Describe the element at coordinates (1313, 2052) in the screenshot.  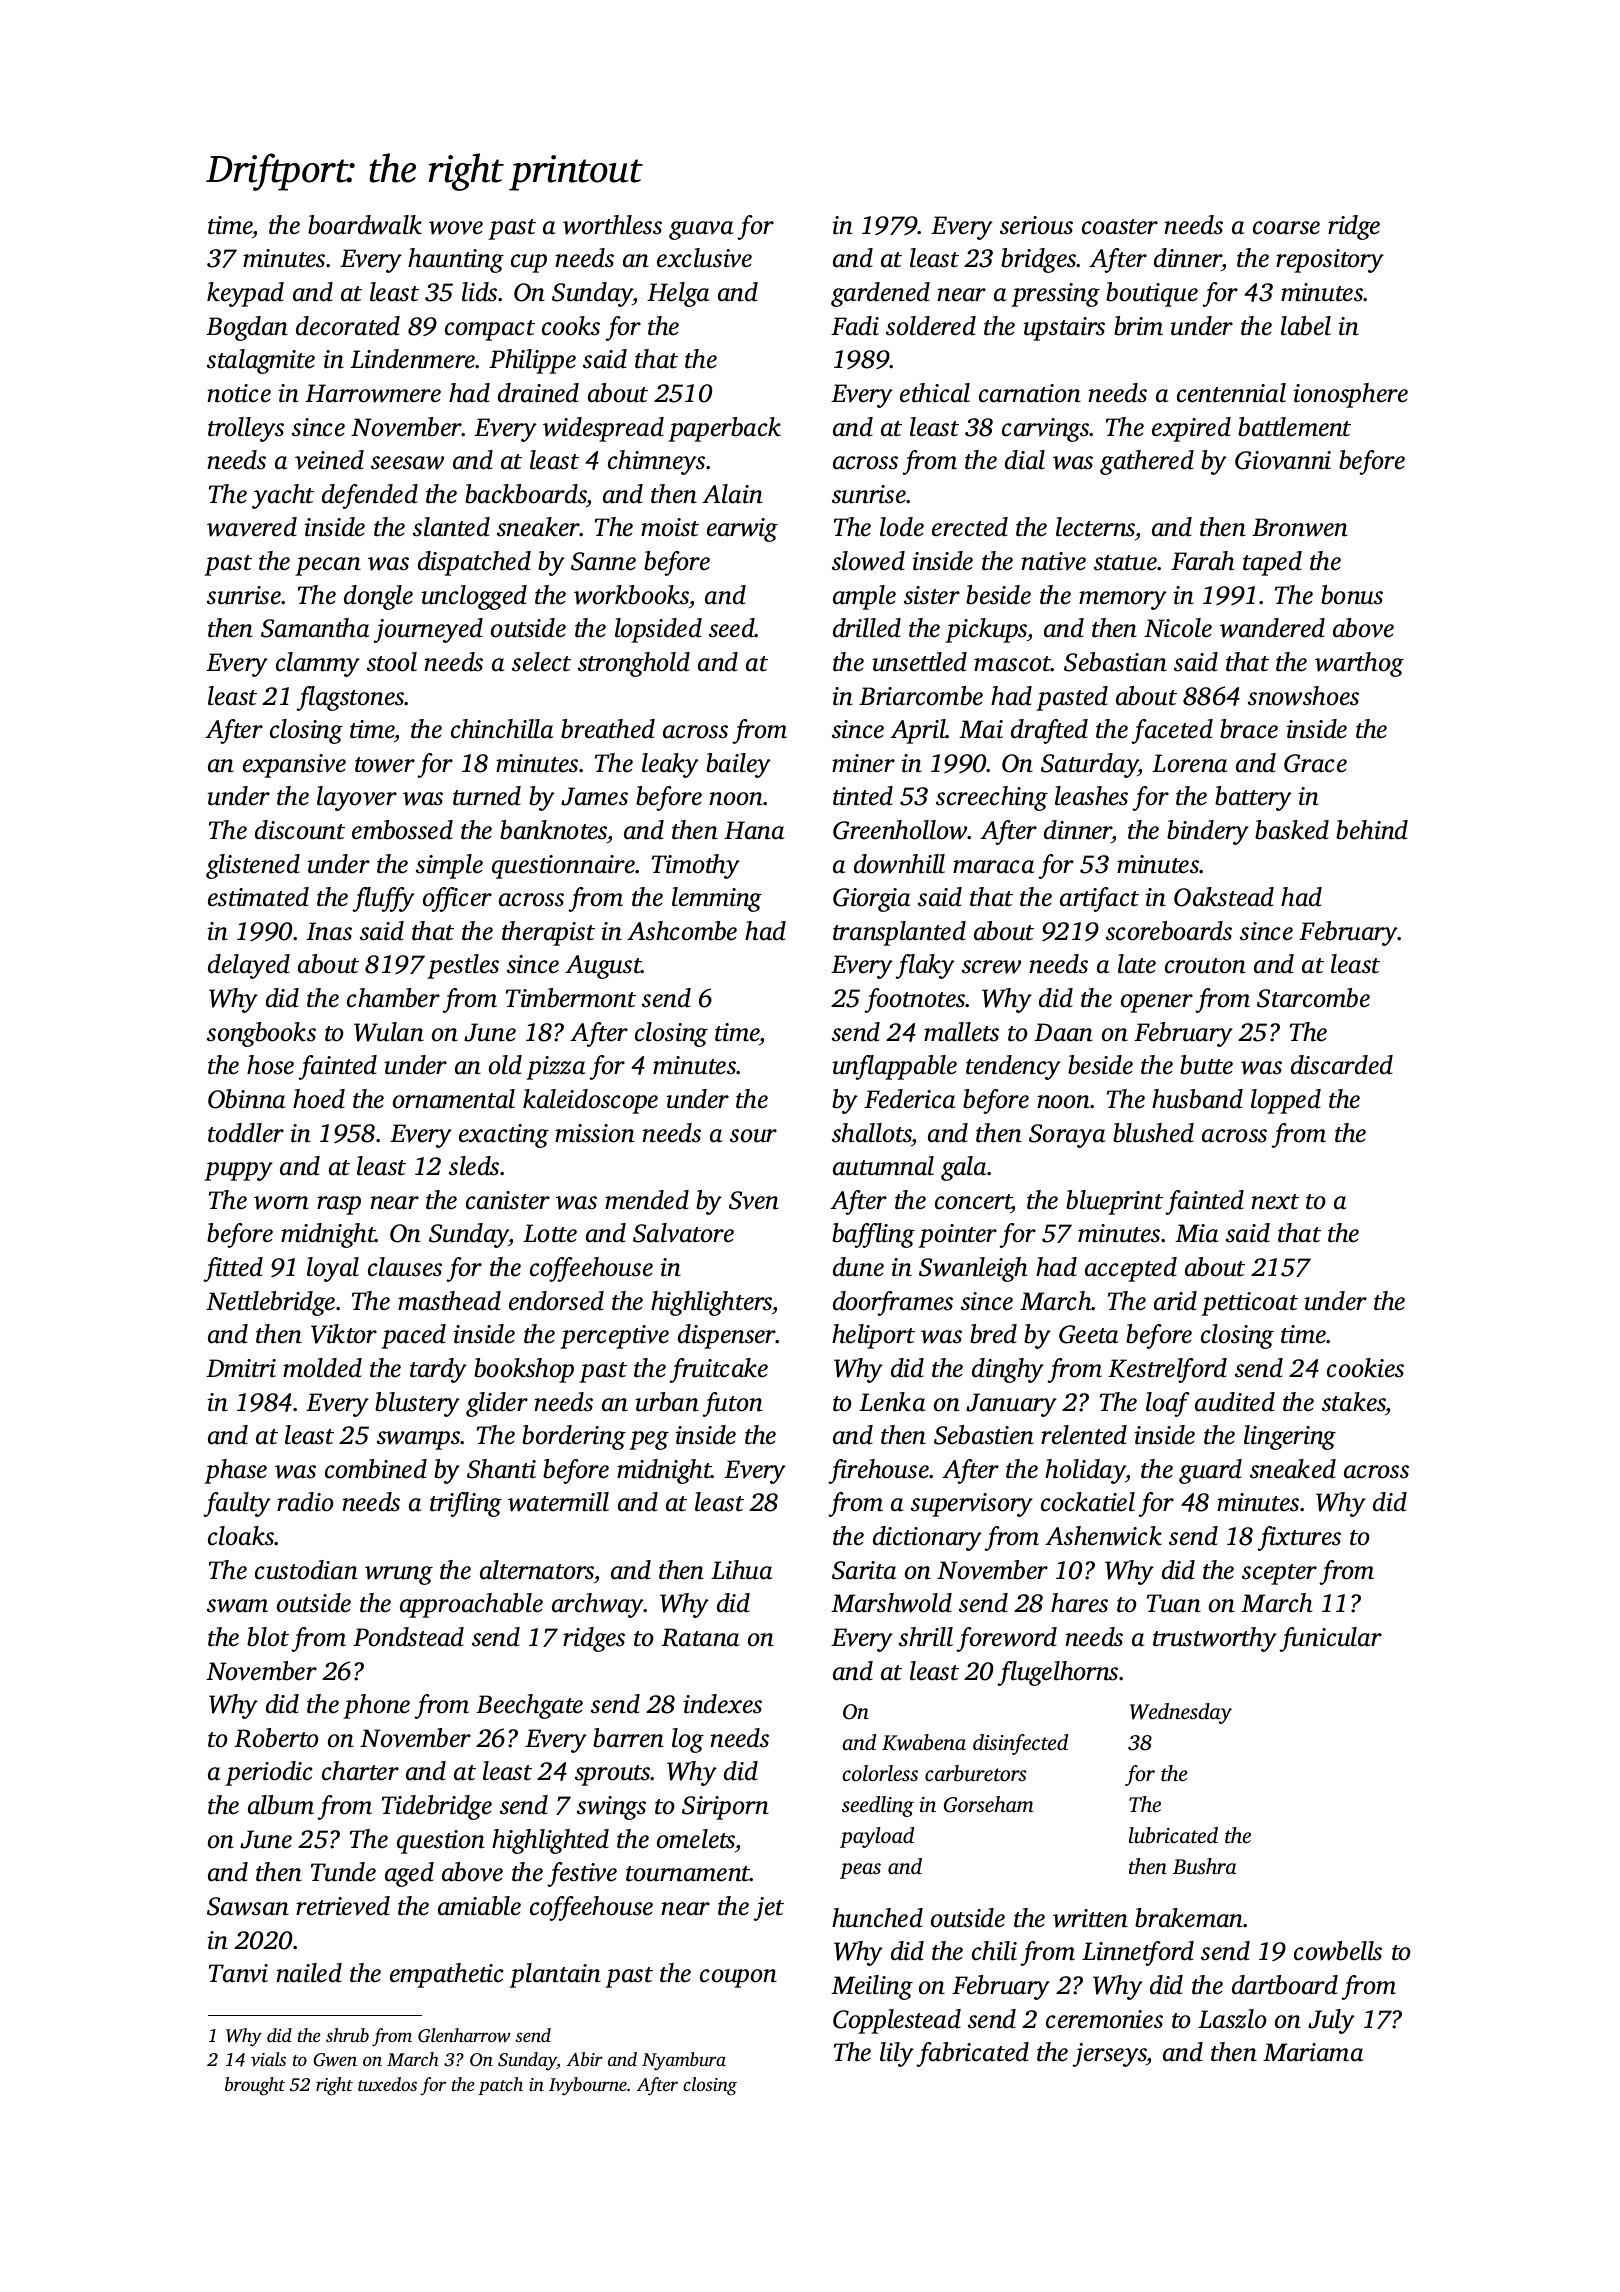
I see `Mariama` at that location.
